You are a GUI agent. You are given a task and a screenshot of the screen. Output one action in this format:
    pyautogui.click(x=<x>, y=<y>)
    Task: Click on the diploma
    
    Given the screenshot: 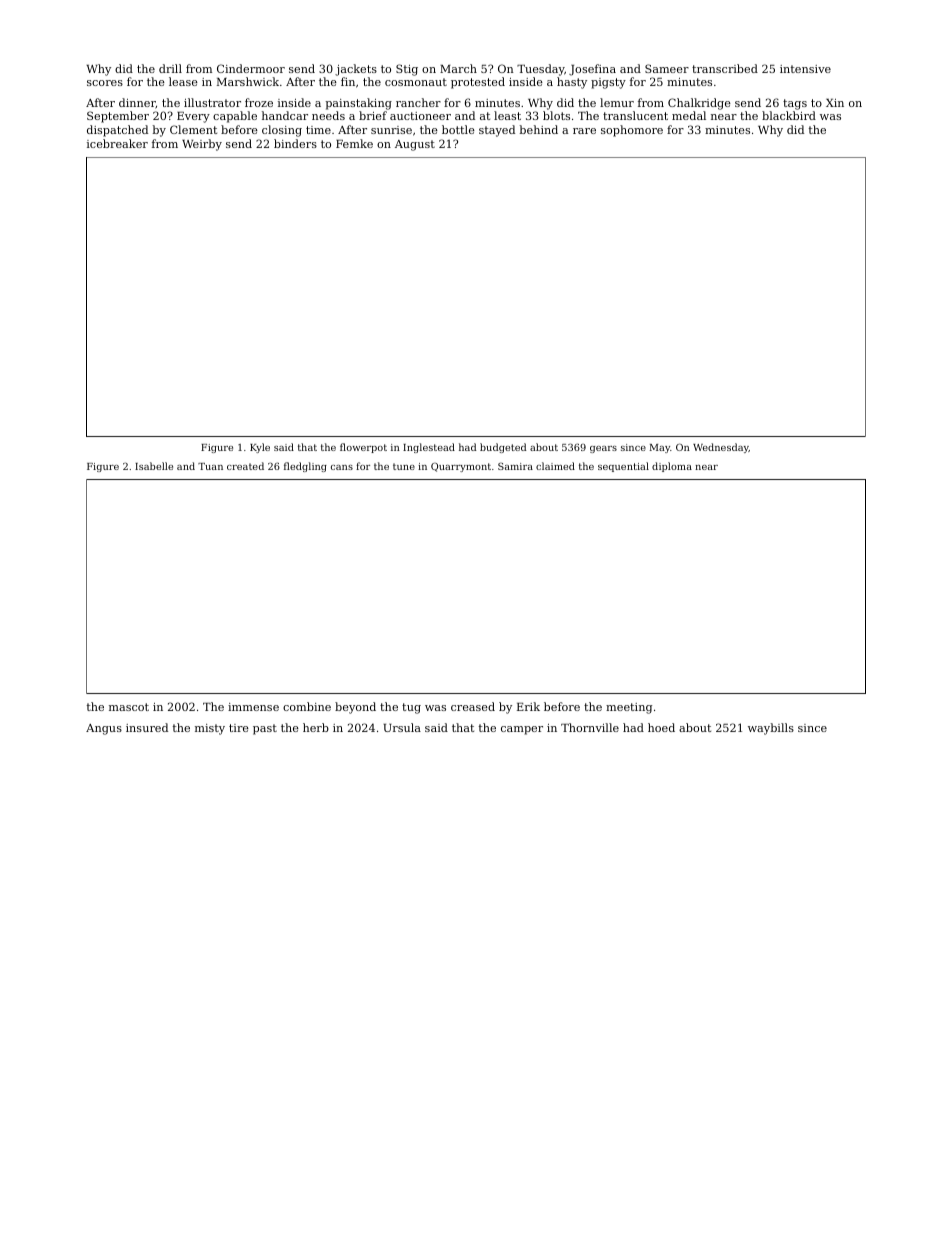 What is the action you would take?
    pyautogui.click(x=672, y=467)
